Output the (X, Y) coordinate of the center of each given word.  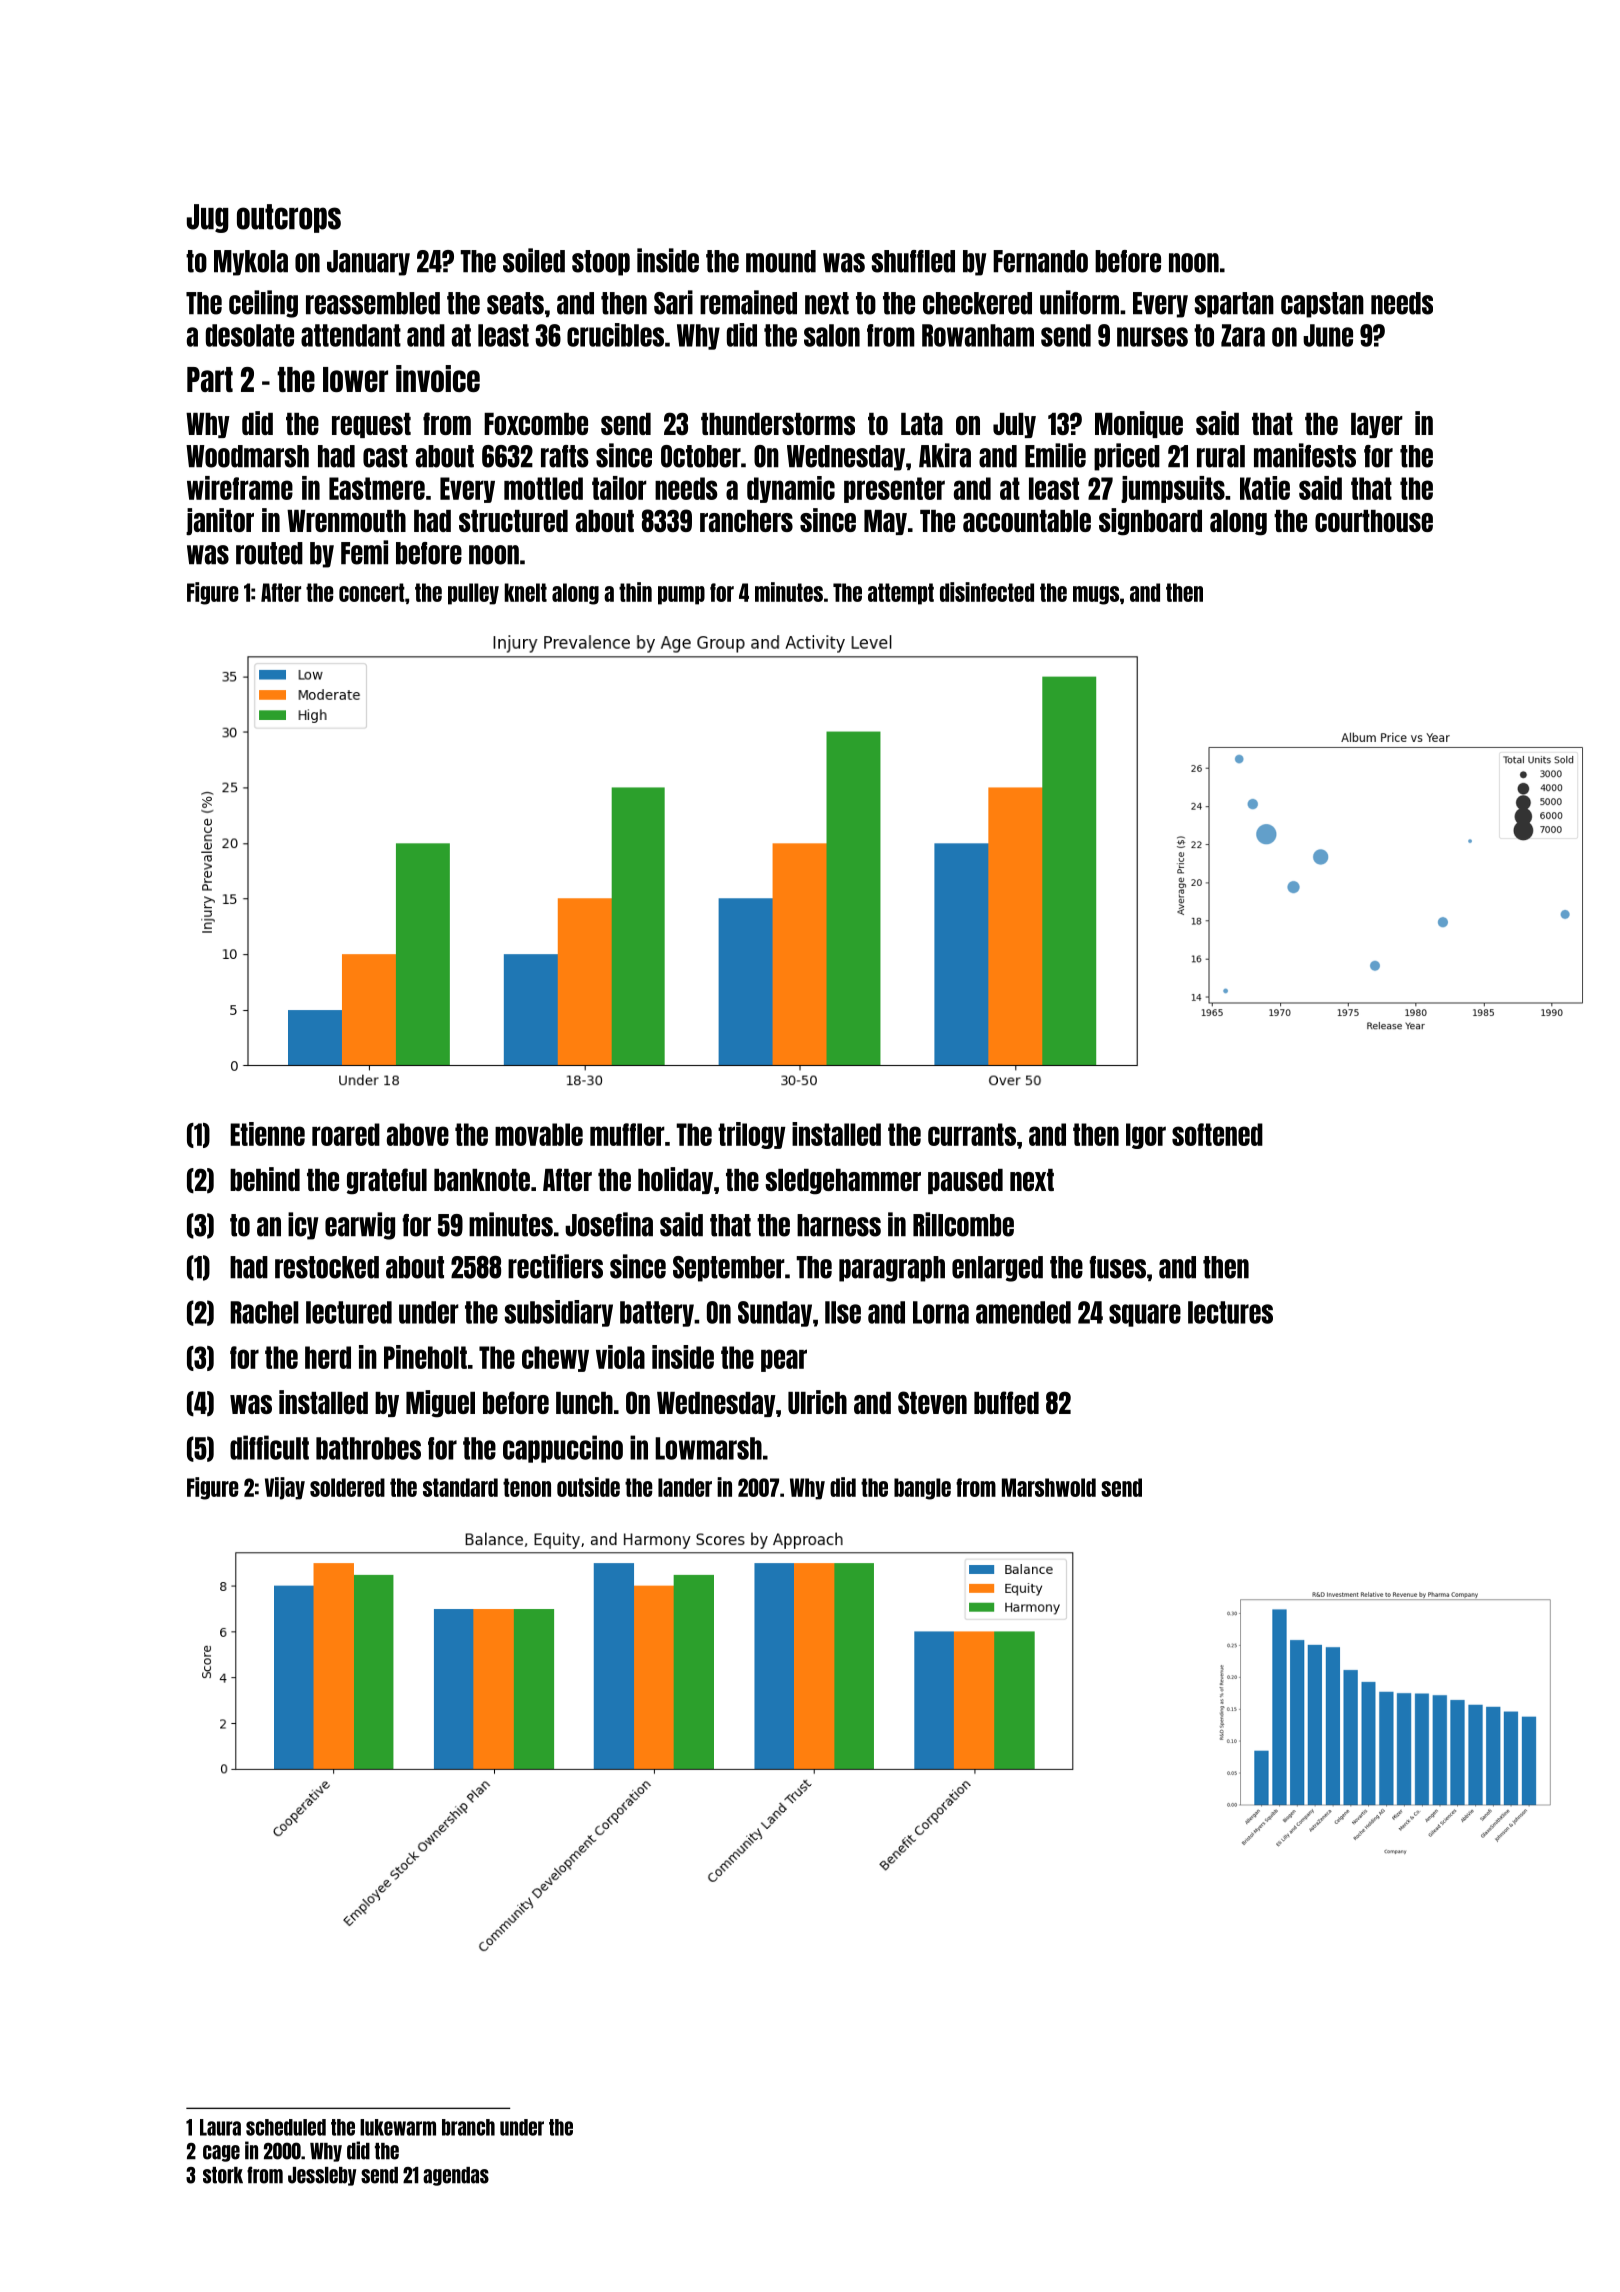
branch (468, 2127)
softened (1217, 1134)
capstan (1322, 305)
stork (223, 2175)
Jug (208, 218)
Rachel (264, 1312)
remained (748, 302)
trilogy (752, 1135)
